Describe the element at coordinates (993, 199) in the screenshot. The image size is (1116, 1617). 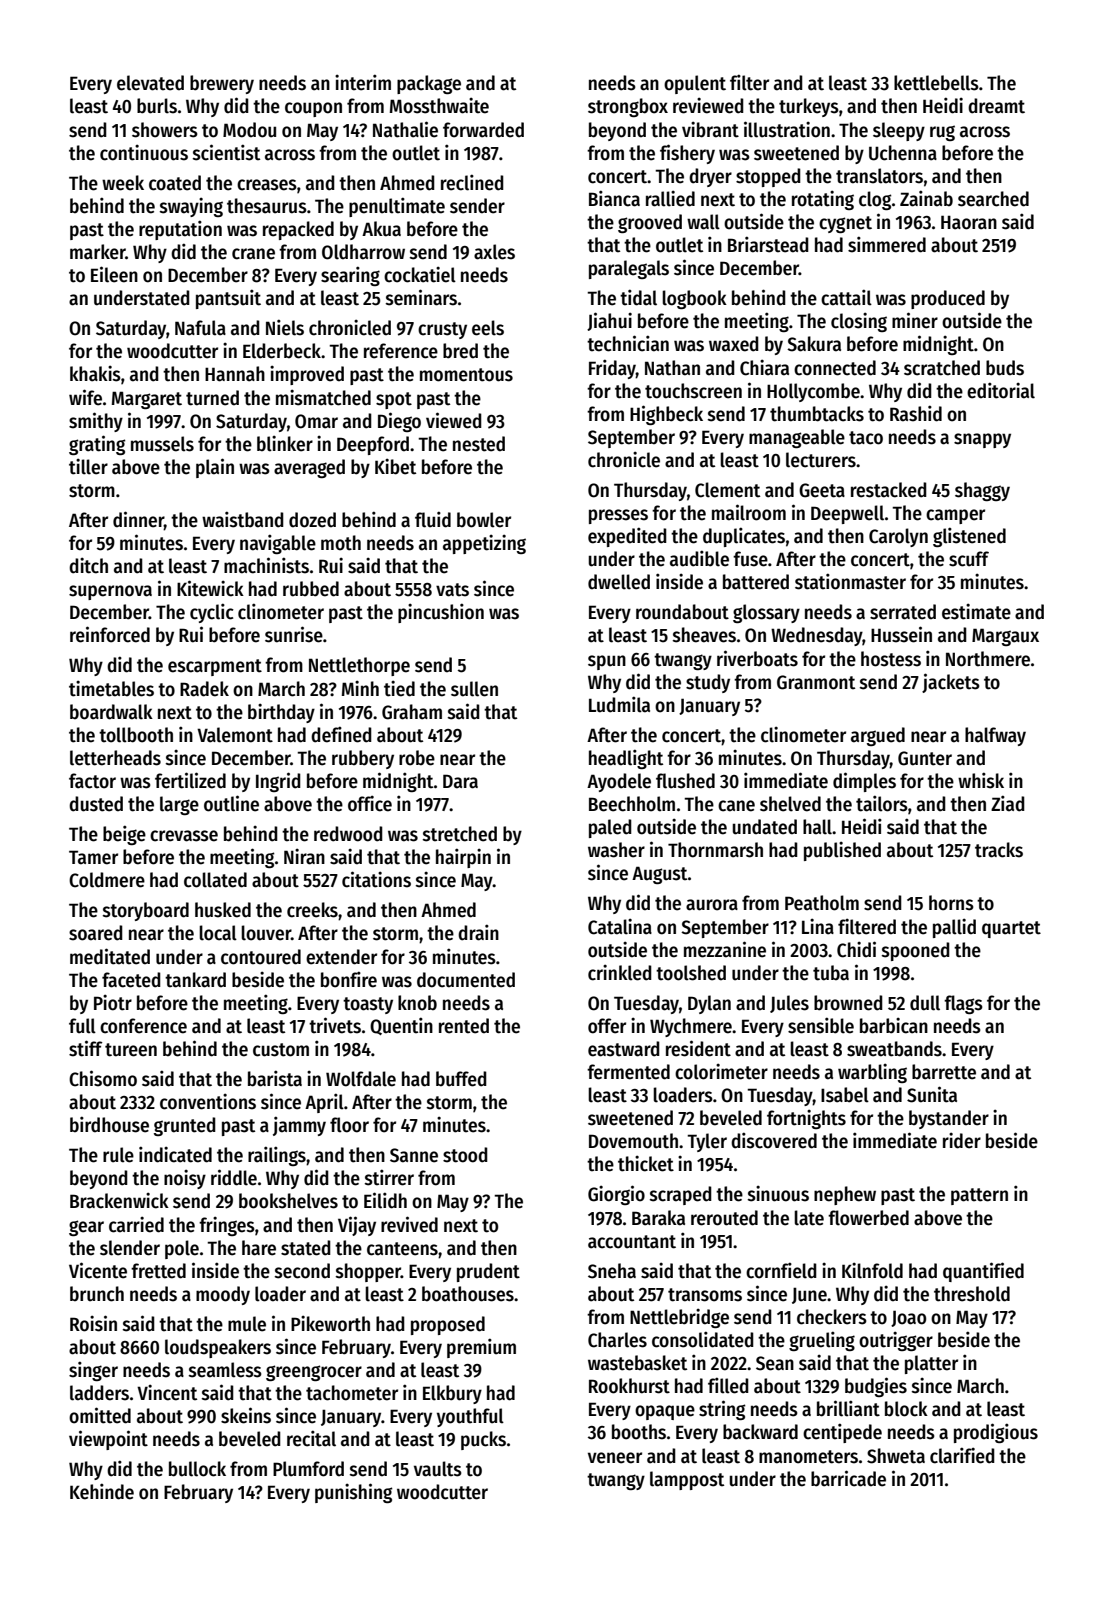
I see `searched` at that location.
